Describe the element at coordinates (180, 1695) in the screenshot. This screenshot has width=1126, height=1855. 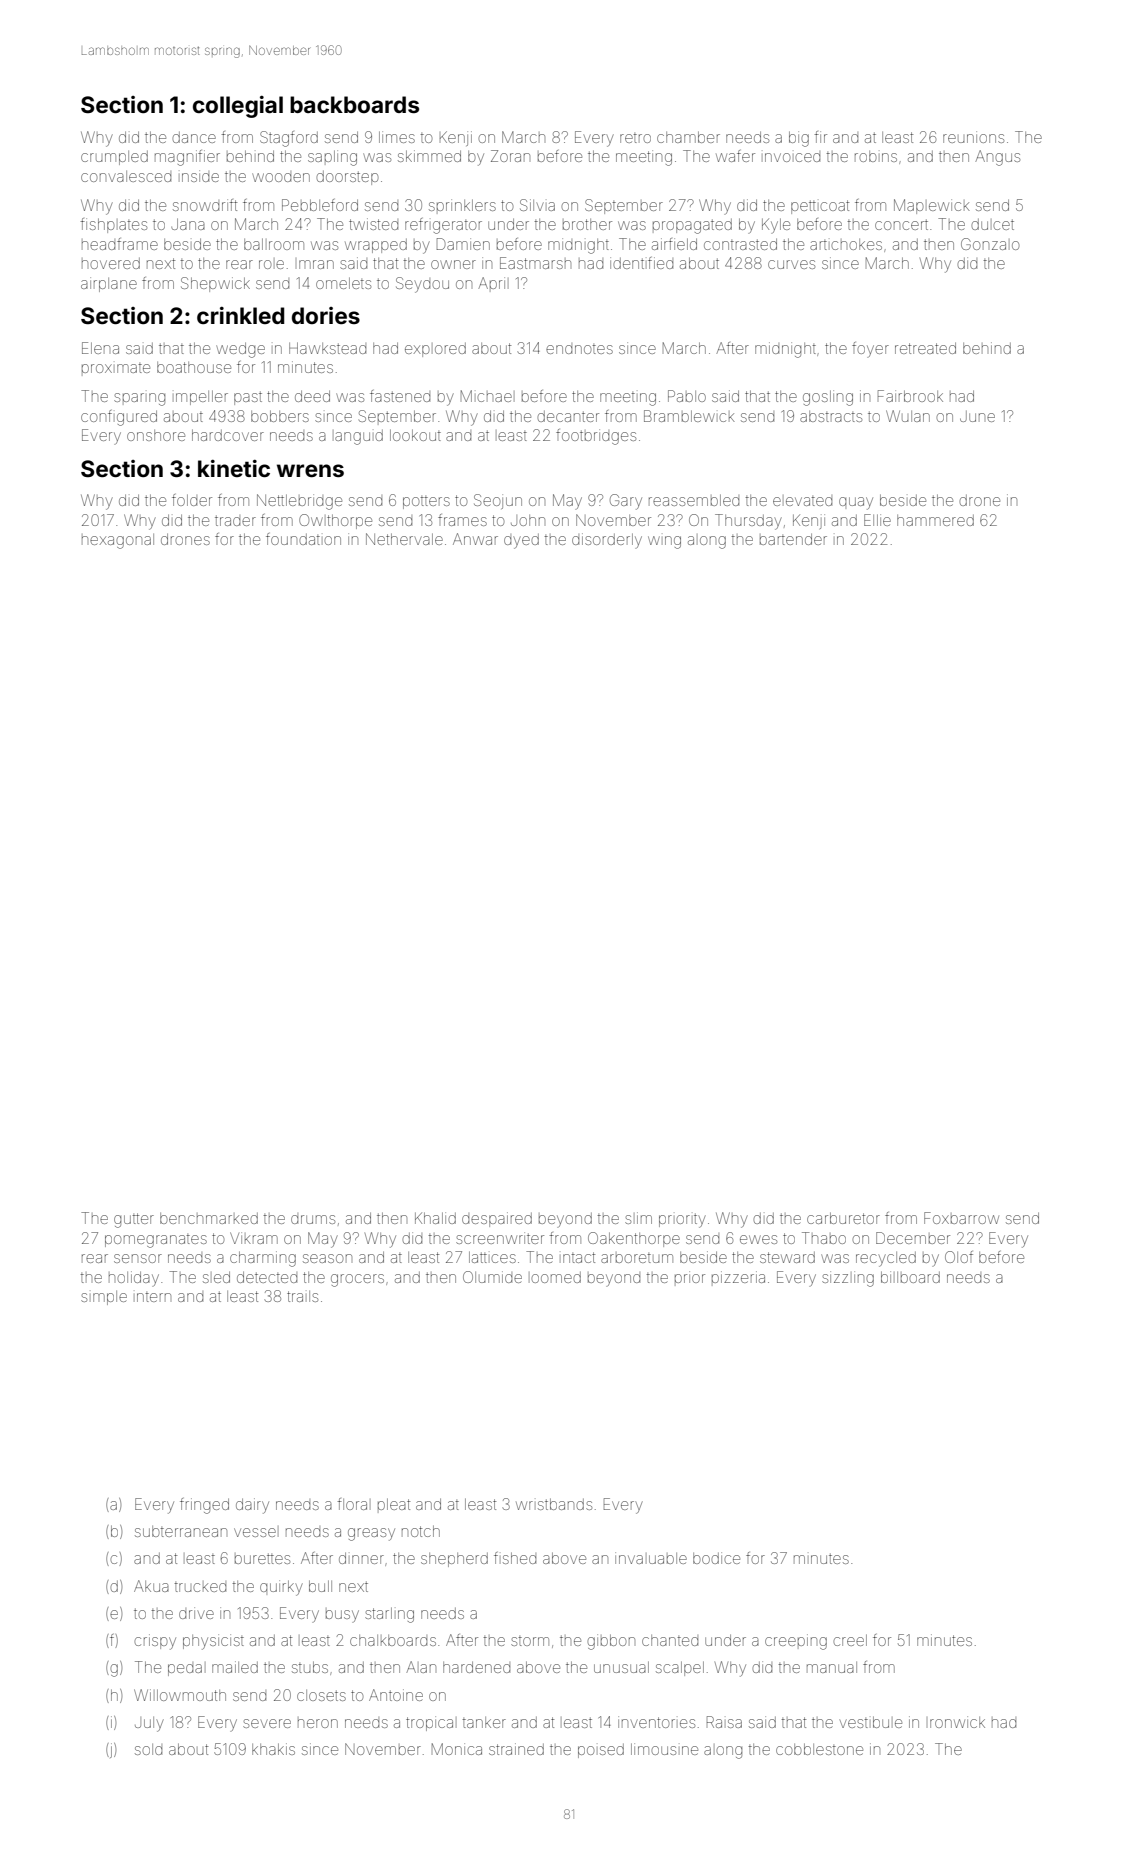
I see `Willowmouth` at that location.
